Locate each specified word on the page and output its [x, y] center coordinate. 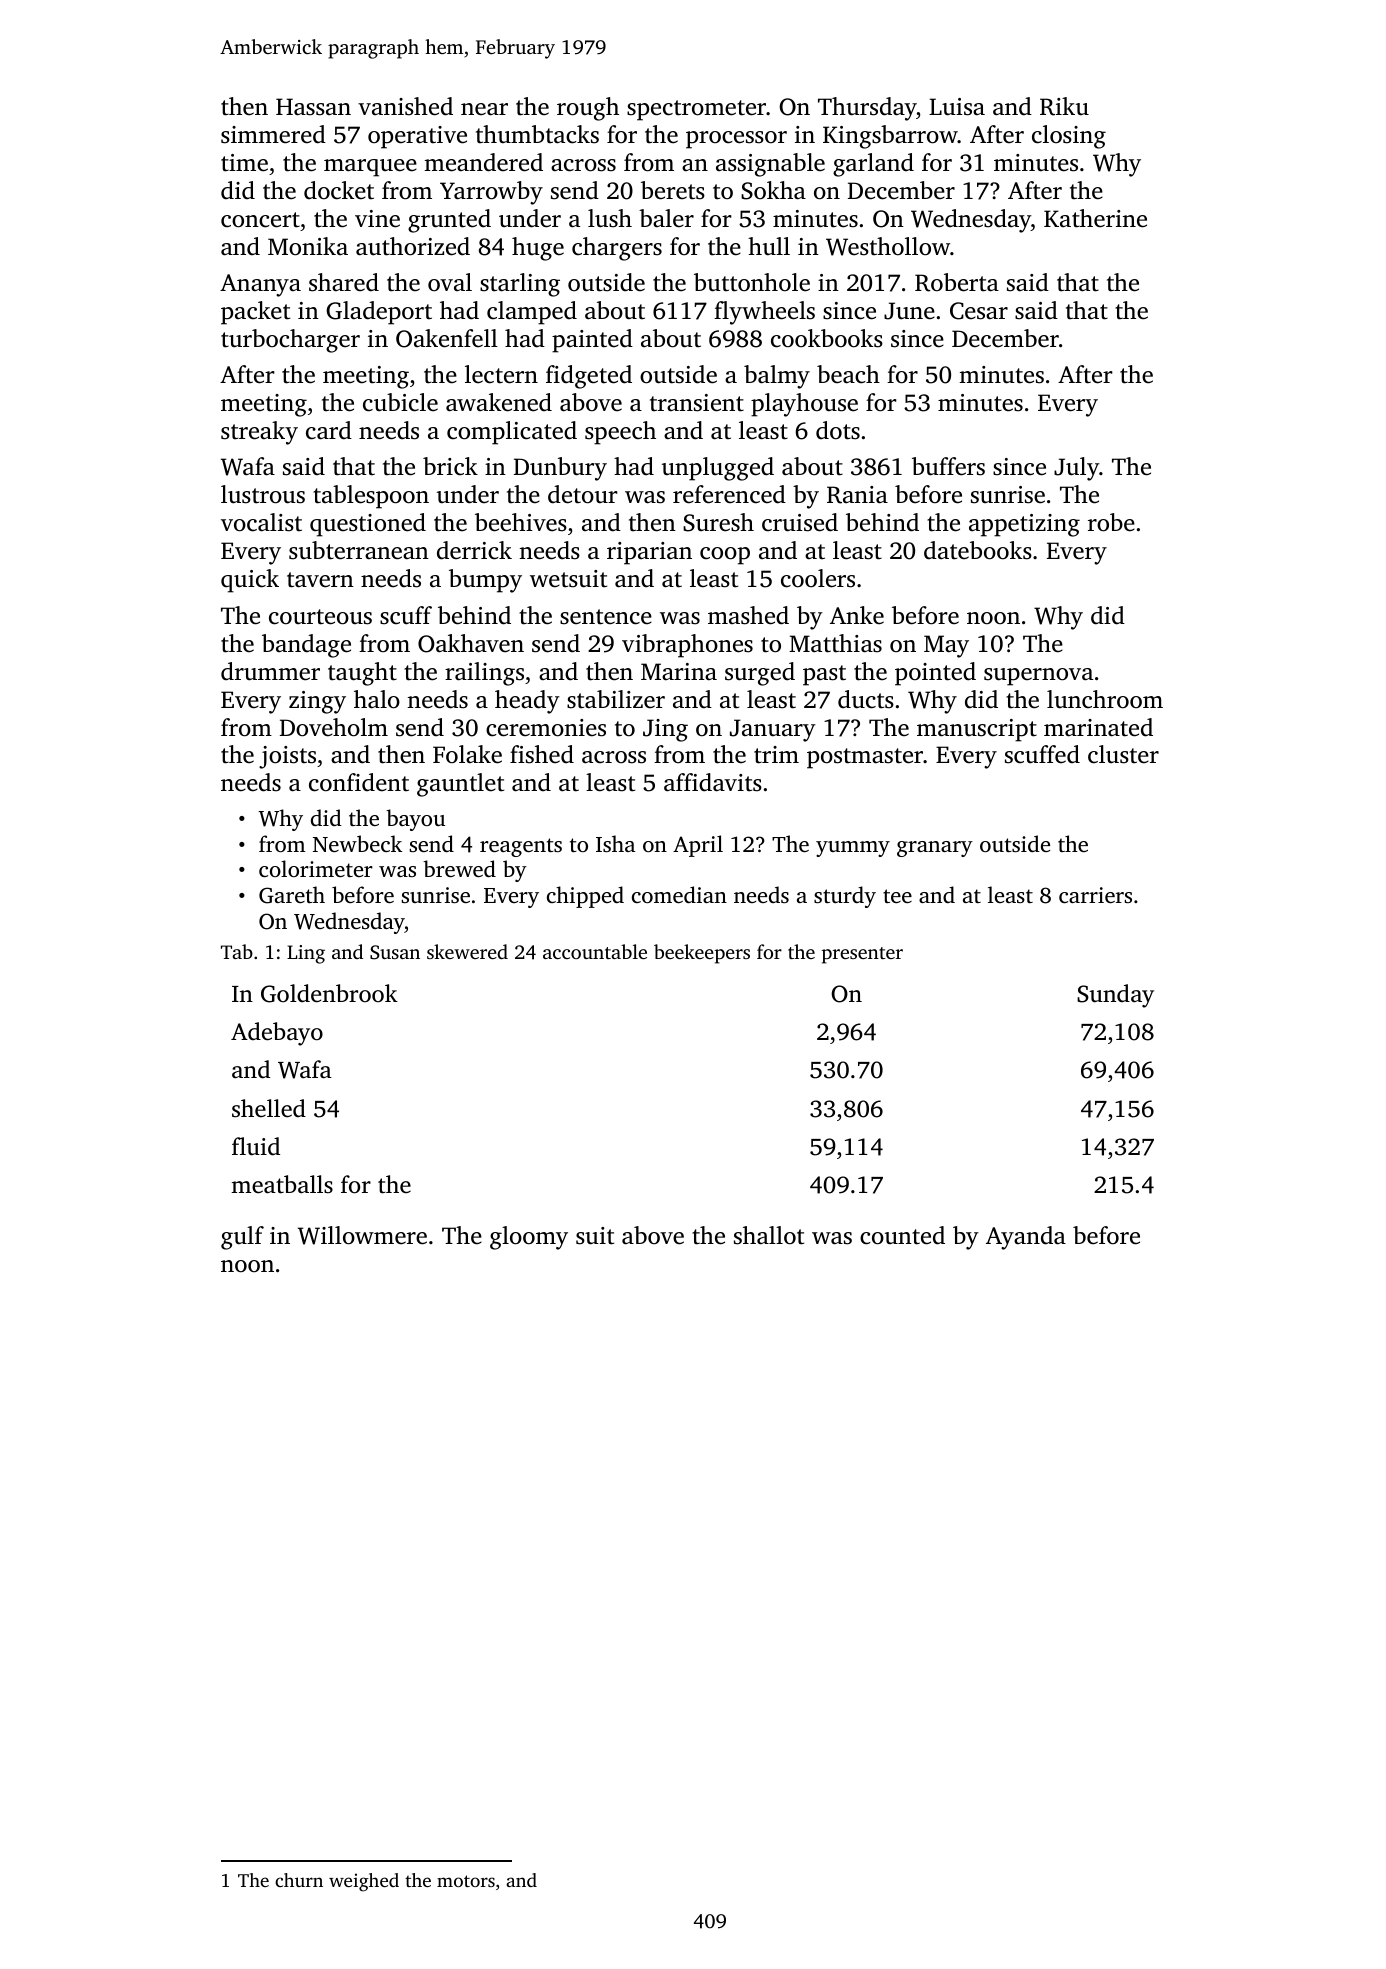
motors [466, 1881]
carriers [1095, 895]
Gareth [292, 895]
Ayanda [1026, 1238]
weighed [364, 1882]
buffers [948, 466]
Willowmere [362, 1235]
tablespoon [371, 497]
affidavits [713, 782]
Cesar [979, 311]
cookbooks [827, 338]
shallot [769, 1235]
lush [610, 218]
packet [255, 313]
